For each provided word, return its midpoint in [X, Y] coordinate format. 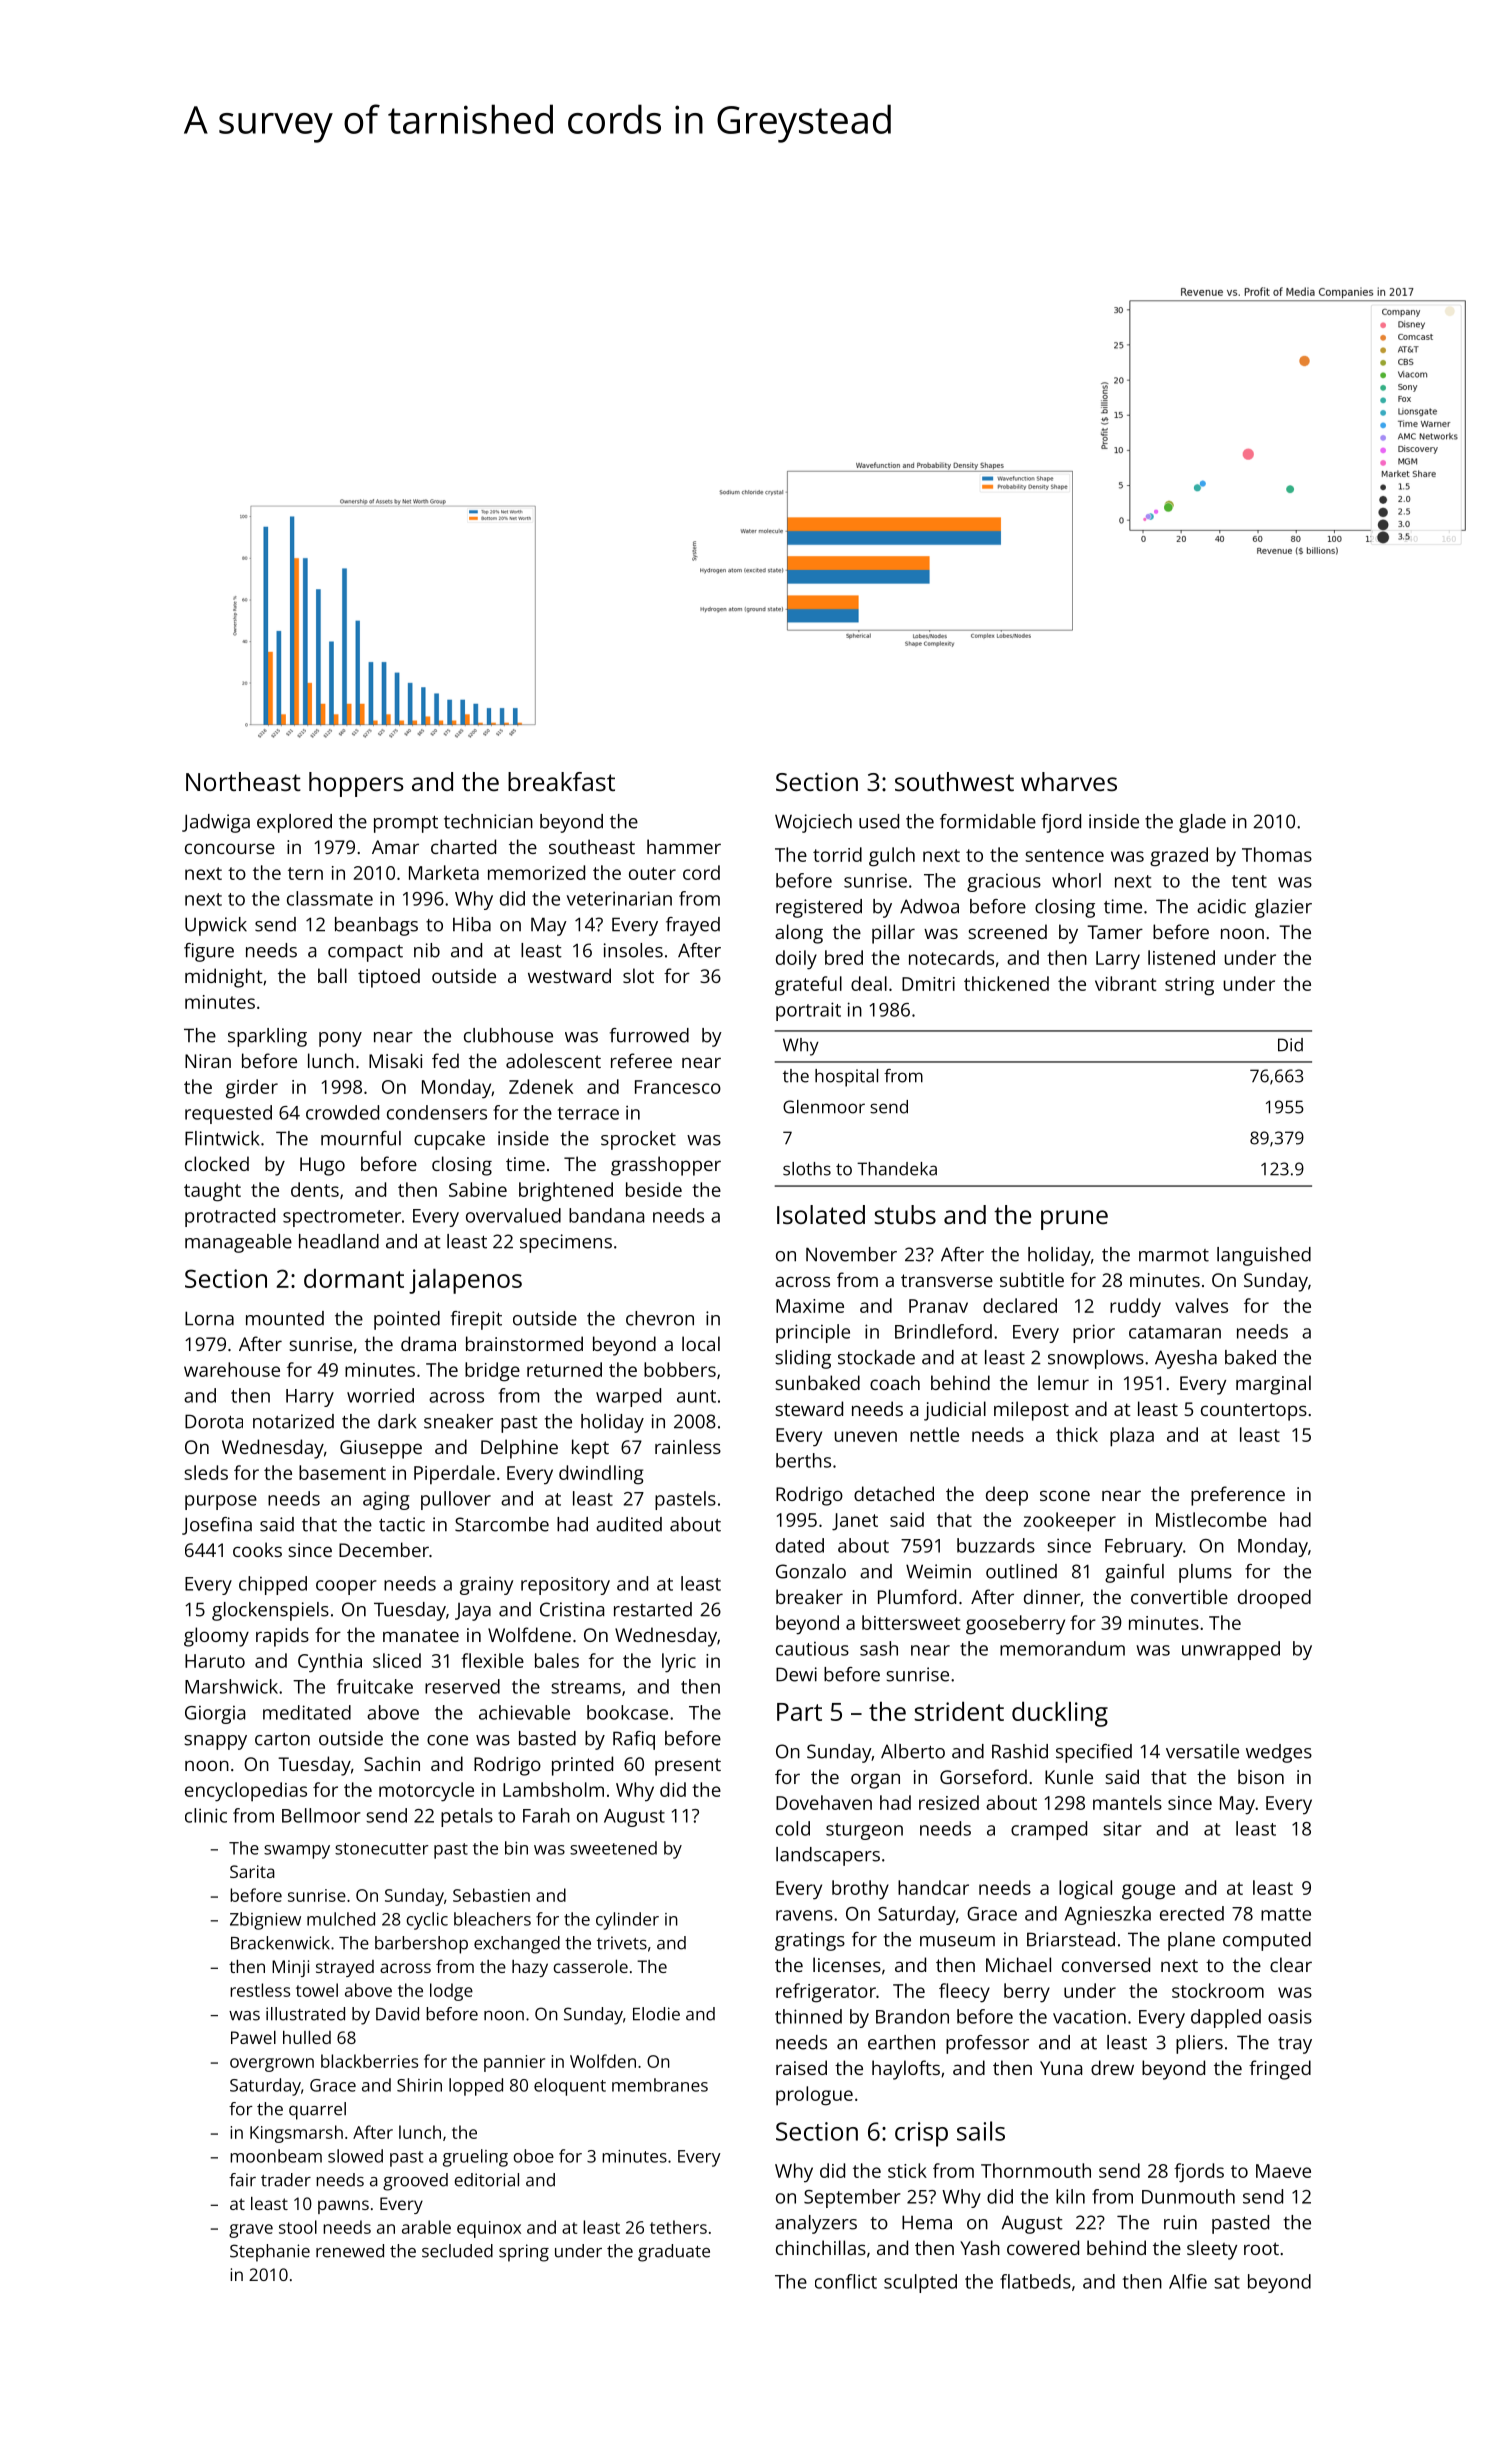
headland [339, 1241]
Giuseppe [381, 1449]
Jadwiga [216, 823]
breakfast [561, 781]
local [701, 1343]
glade [1202, 823]
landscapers [828, 1856]
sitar [1122, 1828]
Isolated [821, 1214]
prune [1074, 1220]
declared [1020, 1305]
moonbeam [276, 2156]
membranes [660, 2085]
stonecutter [382, 1849]
